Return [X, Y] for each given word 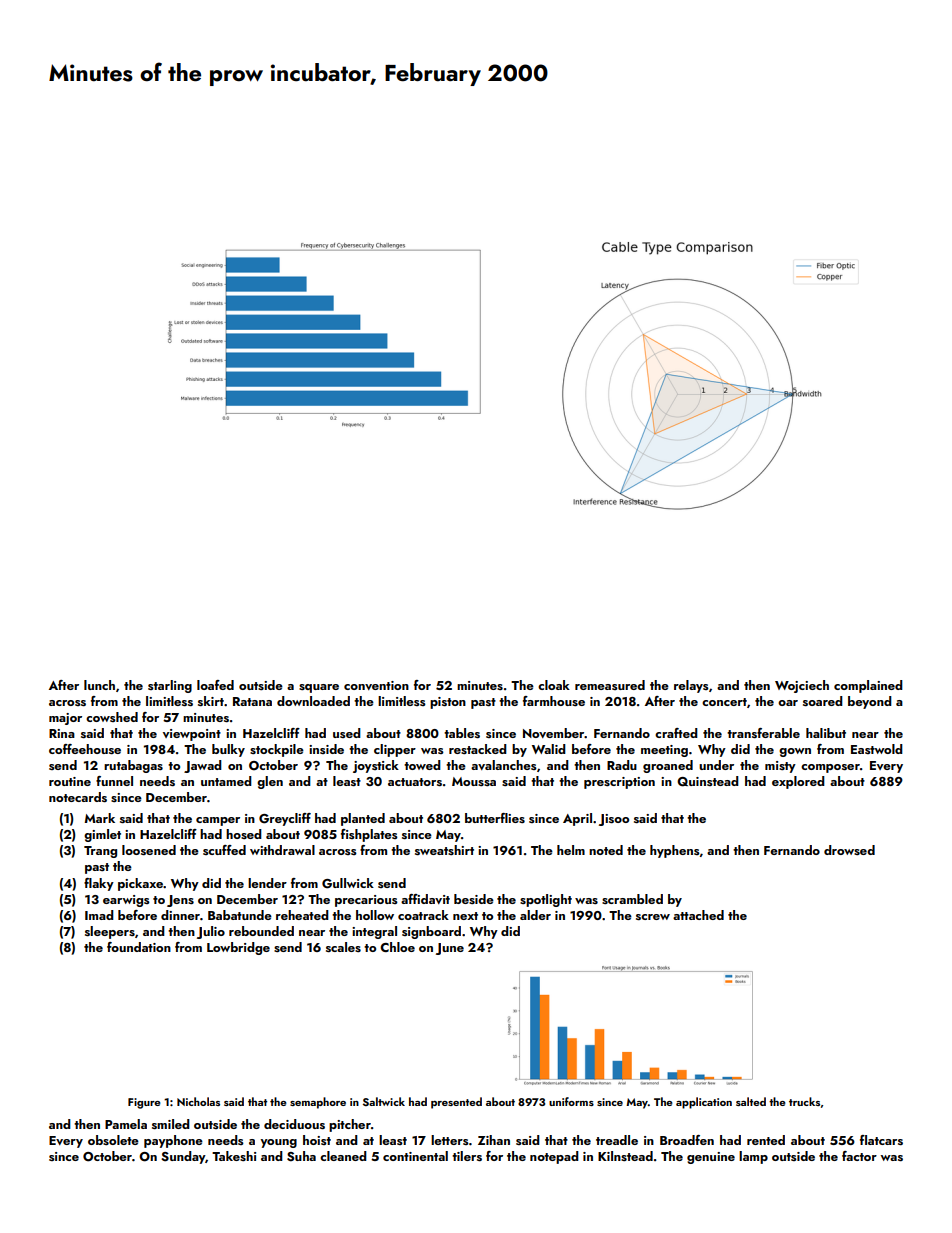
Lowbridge [238, 948]
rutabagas [133, 766]
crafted [676, 733]
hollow [375, 915]
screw [653, 917]
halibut [826, 733]
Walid [549, 749]
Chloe [397, 947]
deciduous [294, 1124]
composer [830, 768]
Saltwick [384, 1101]
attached [698, 915]
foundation [139, 947]
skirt [211, 701]
